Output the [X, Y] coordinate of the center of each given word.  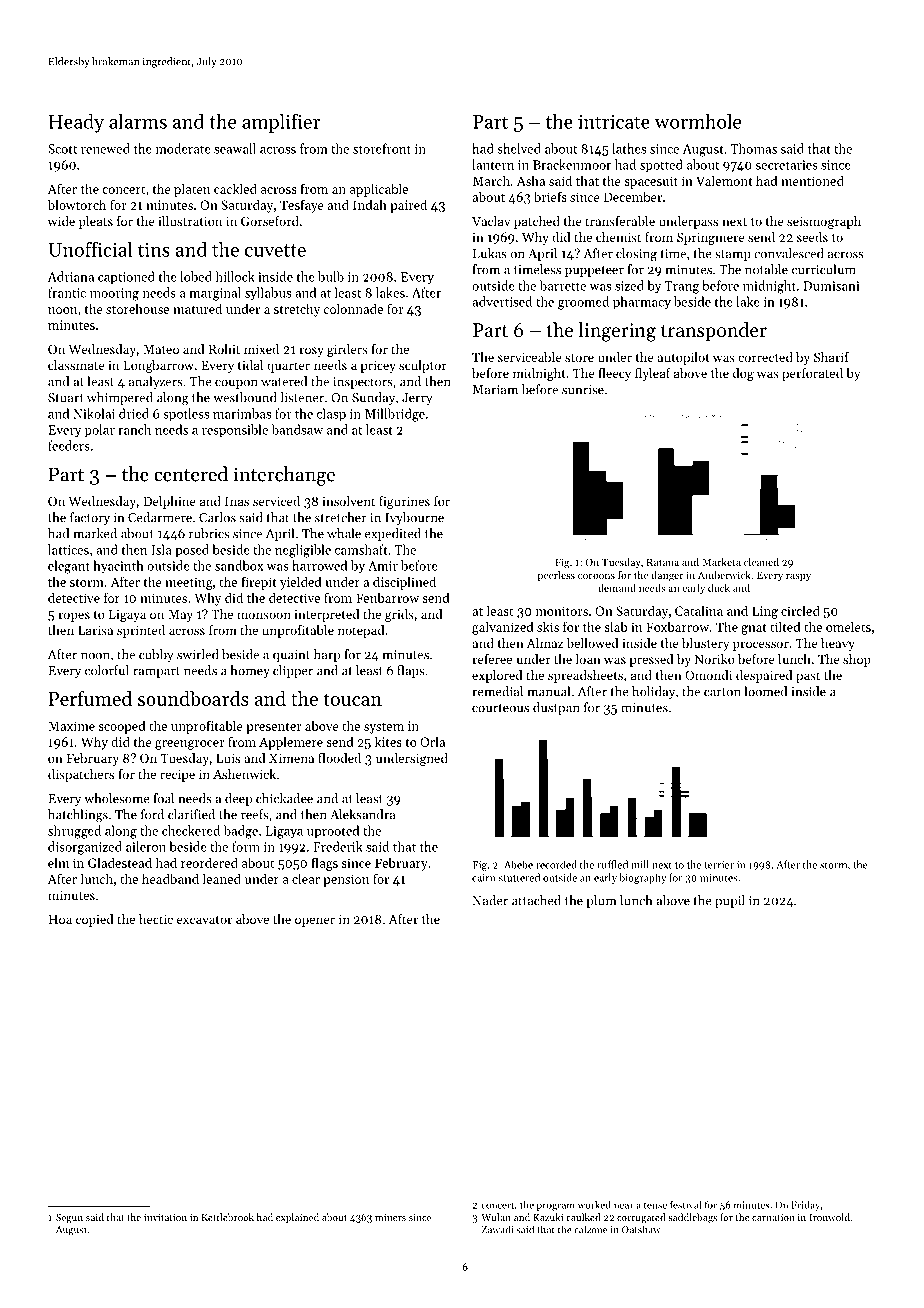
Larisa [95, 630]
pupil [730, 901]
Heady [76, 123]
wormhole [697, 121]
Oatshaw [641, 1229]
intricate [614, 121]
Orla [432, 741]
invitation [165, 1217]
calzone [590, 1229]
